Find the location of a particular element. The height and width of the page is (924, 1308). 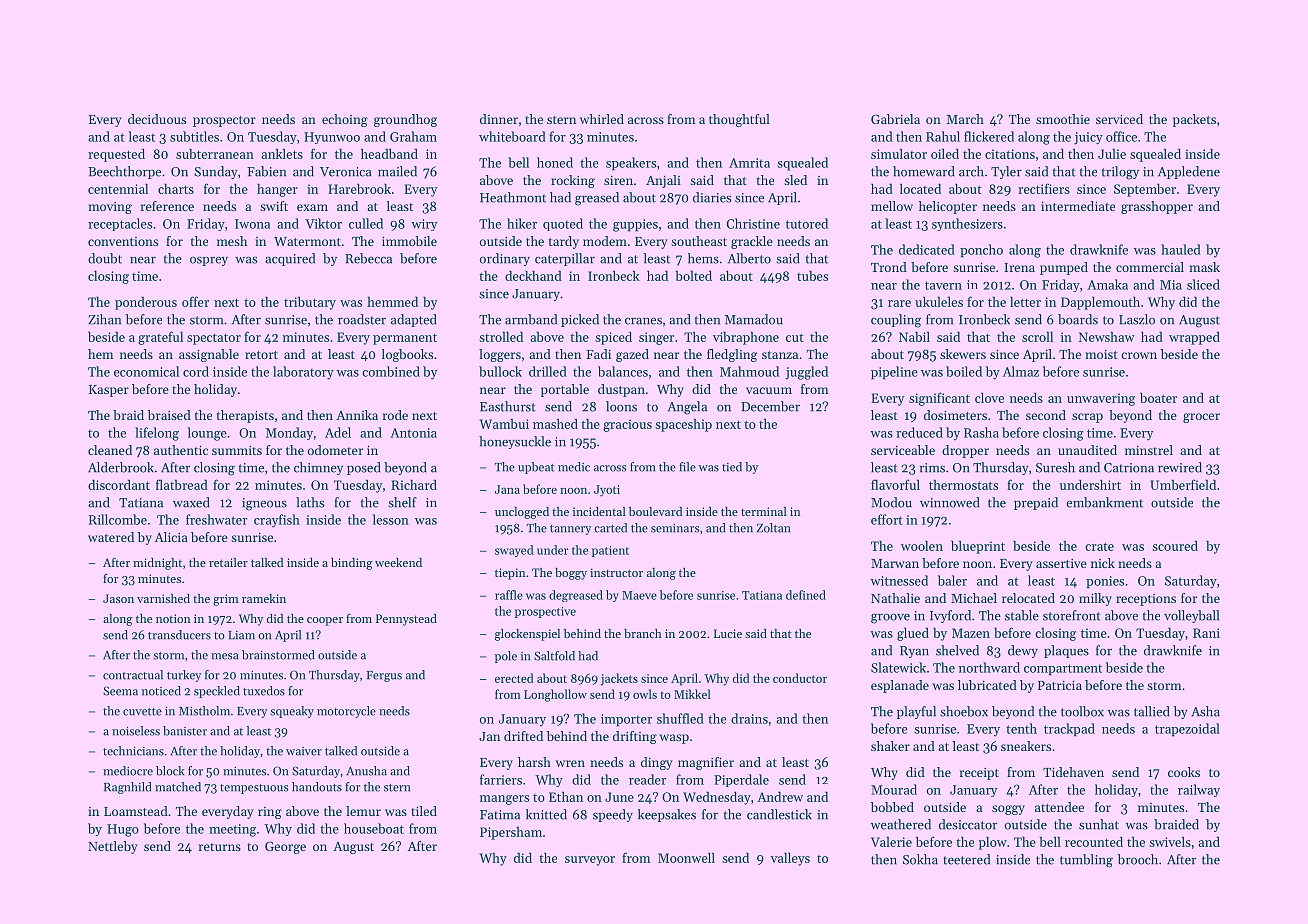

juggled is located at coordinates (807, 373).
